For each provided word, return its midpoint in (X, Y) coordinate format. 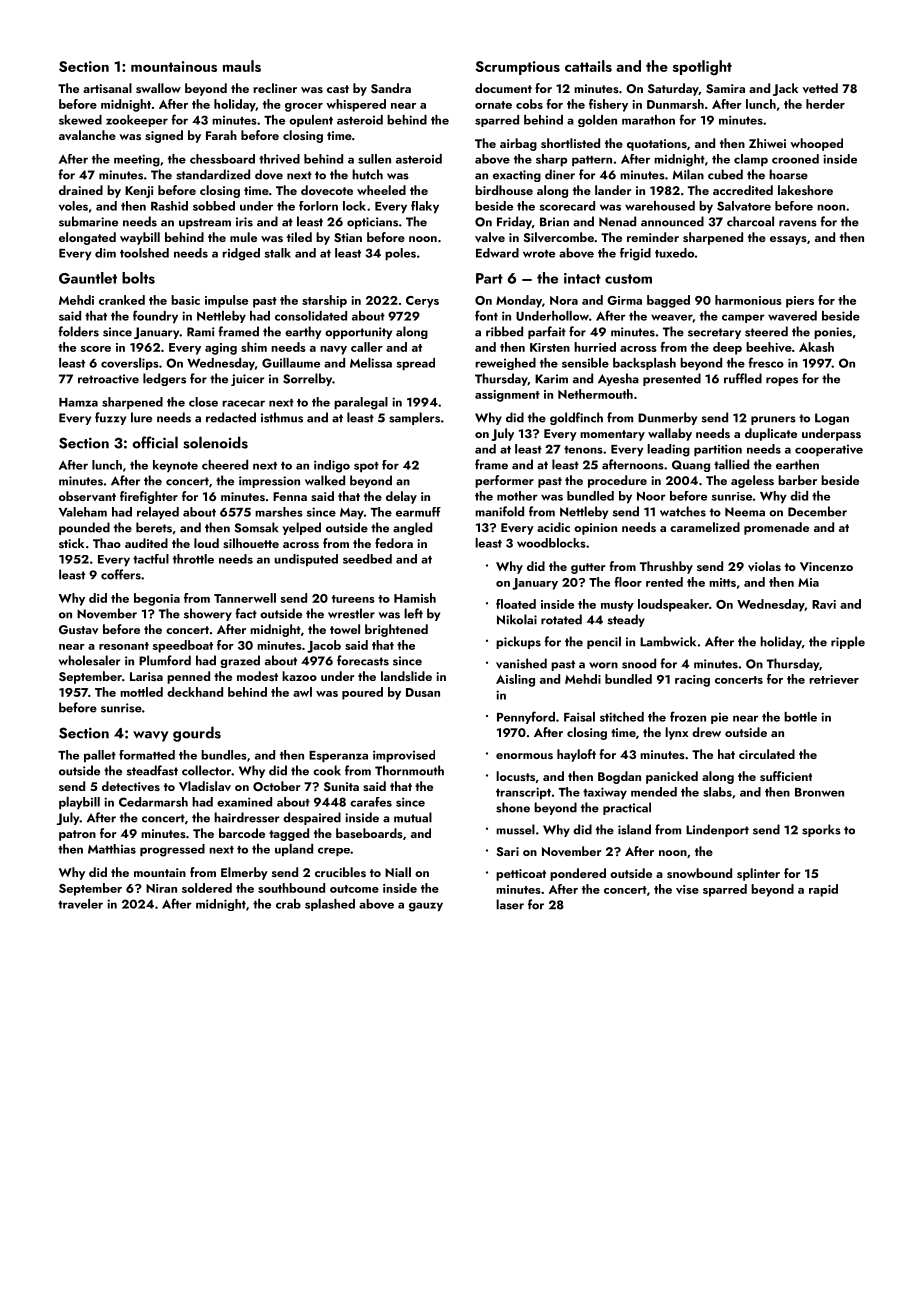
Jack (785, 89)
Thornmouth (409, 770)
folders (78, 331)
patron (77, 835)
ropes (782, 381)
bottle (800, 717)
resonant (124, 646)
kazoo (299, 676)
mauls (242, 66)
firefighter (149, 497)
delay (401, 497)
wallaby (670, 434)
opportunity (358, 333)
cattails (588, 66)
